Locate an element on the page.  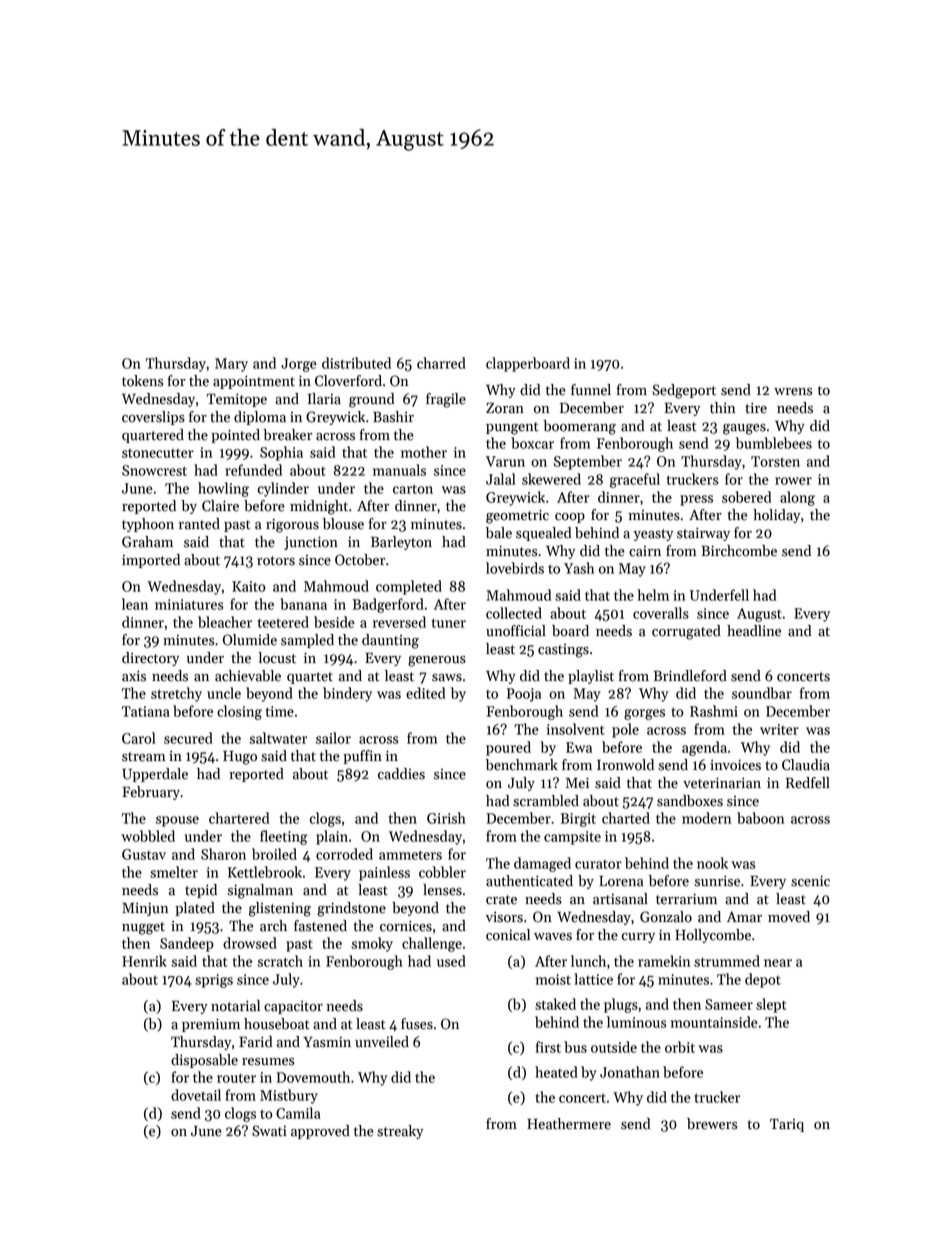
secured is located at coordinates (188, 738).
